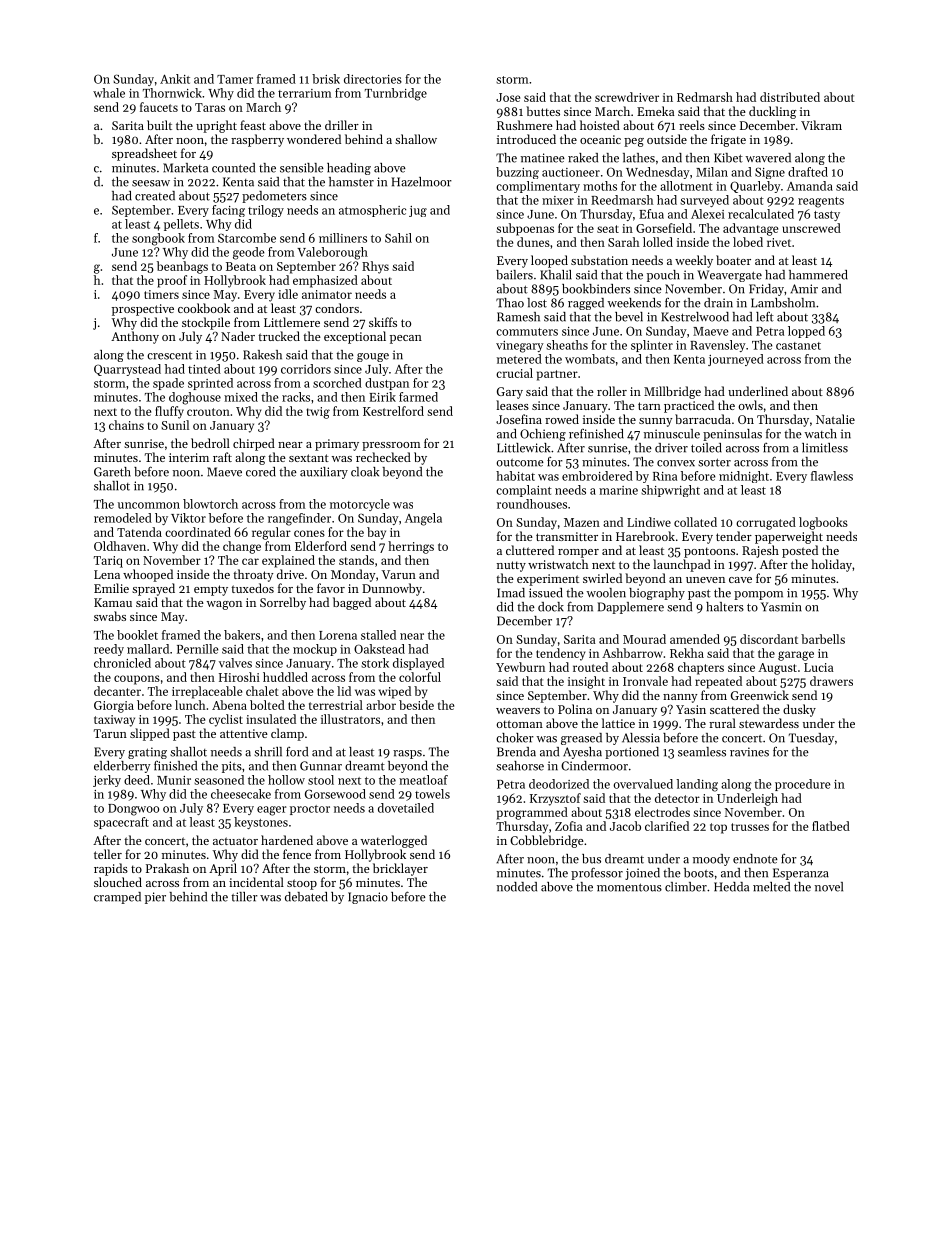 Image resolution: width=952 pixels, height=1233 pixels. I want to click on cloak, so click(365, 472).
